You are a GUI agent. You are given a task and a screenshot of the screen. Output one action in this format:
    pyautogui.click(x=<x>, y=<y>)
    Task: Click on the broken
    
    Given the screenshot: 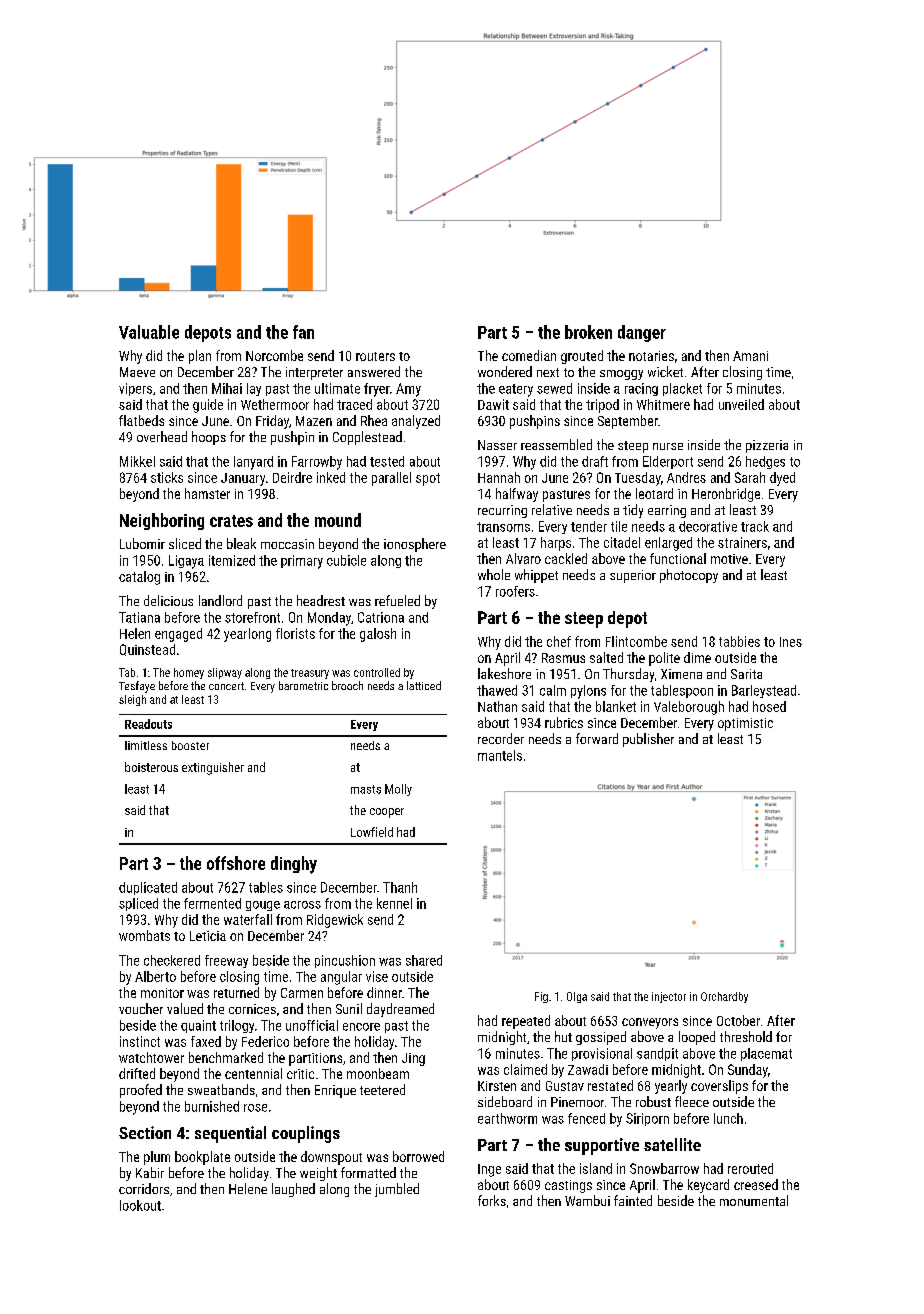 What is the action you would take?
    pyautogui.click(x=588, y=332)
